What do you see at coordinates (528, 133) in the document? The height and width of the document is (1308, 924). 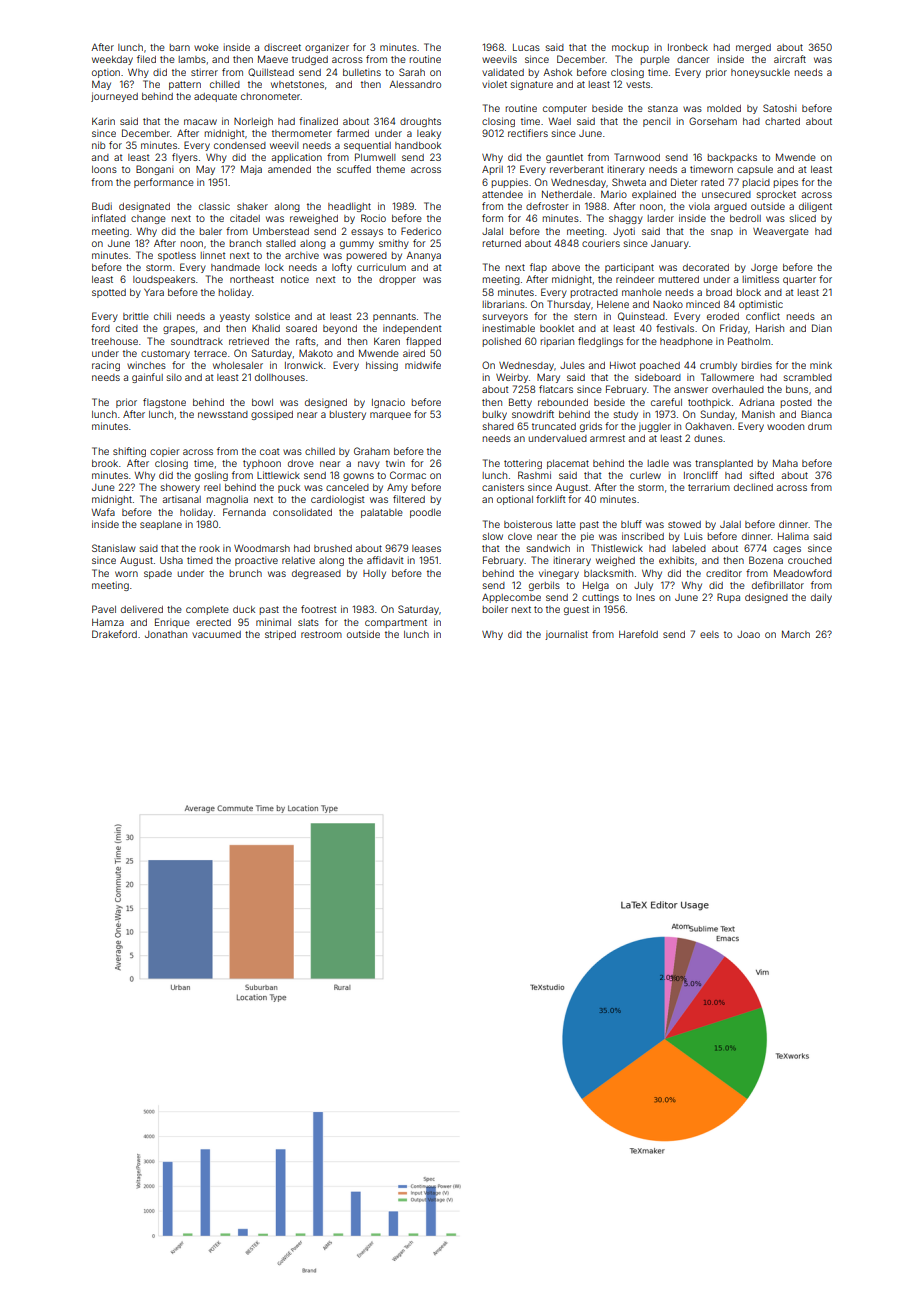 I see `rectifiers` at bounding box center [528, 133].
